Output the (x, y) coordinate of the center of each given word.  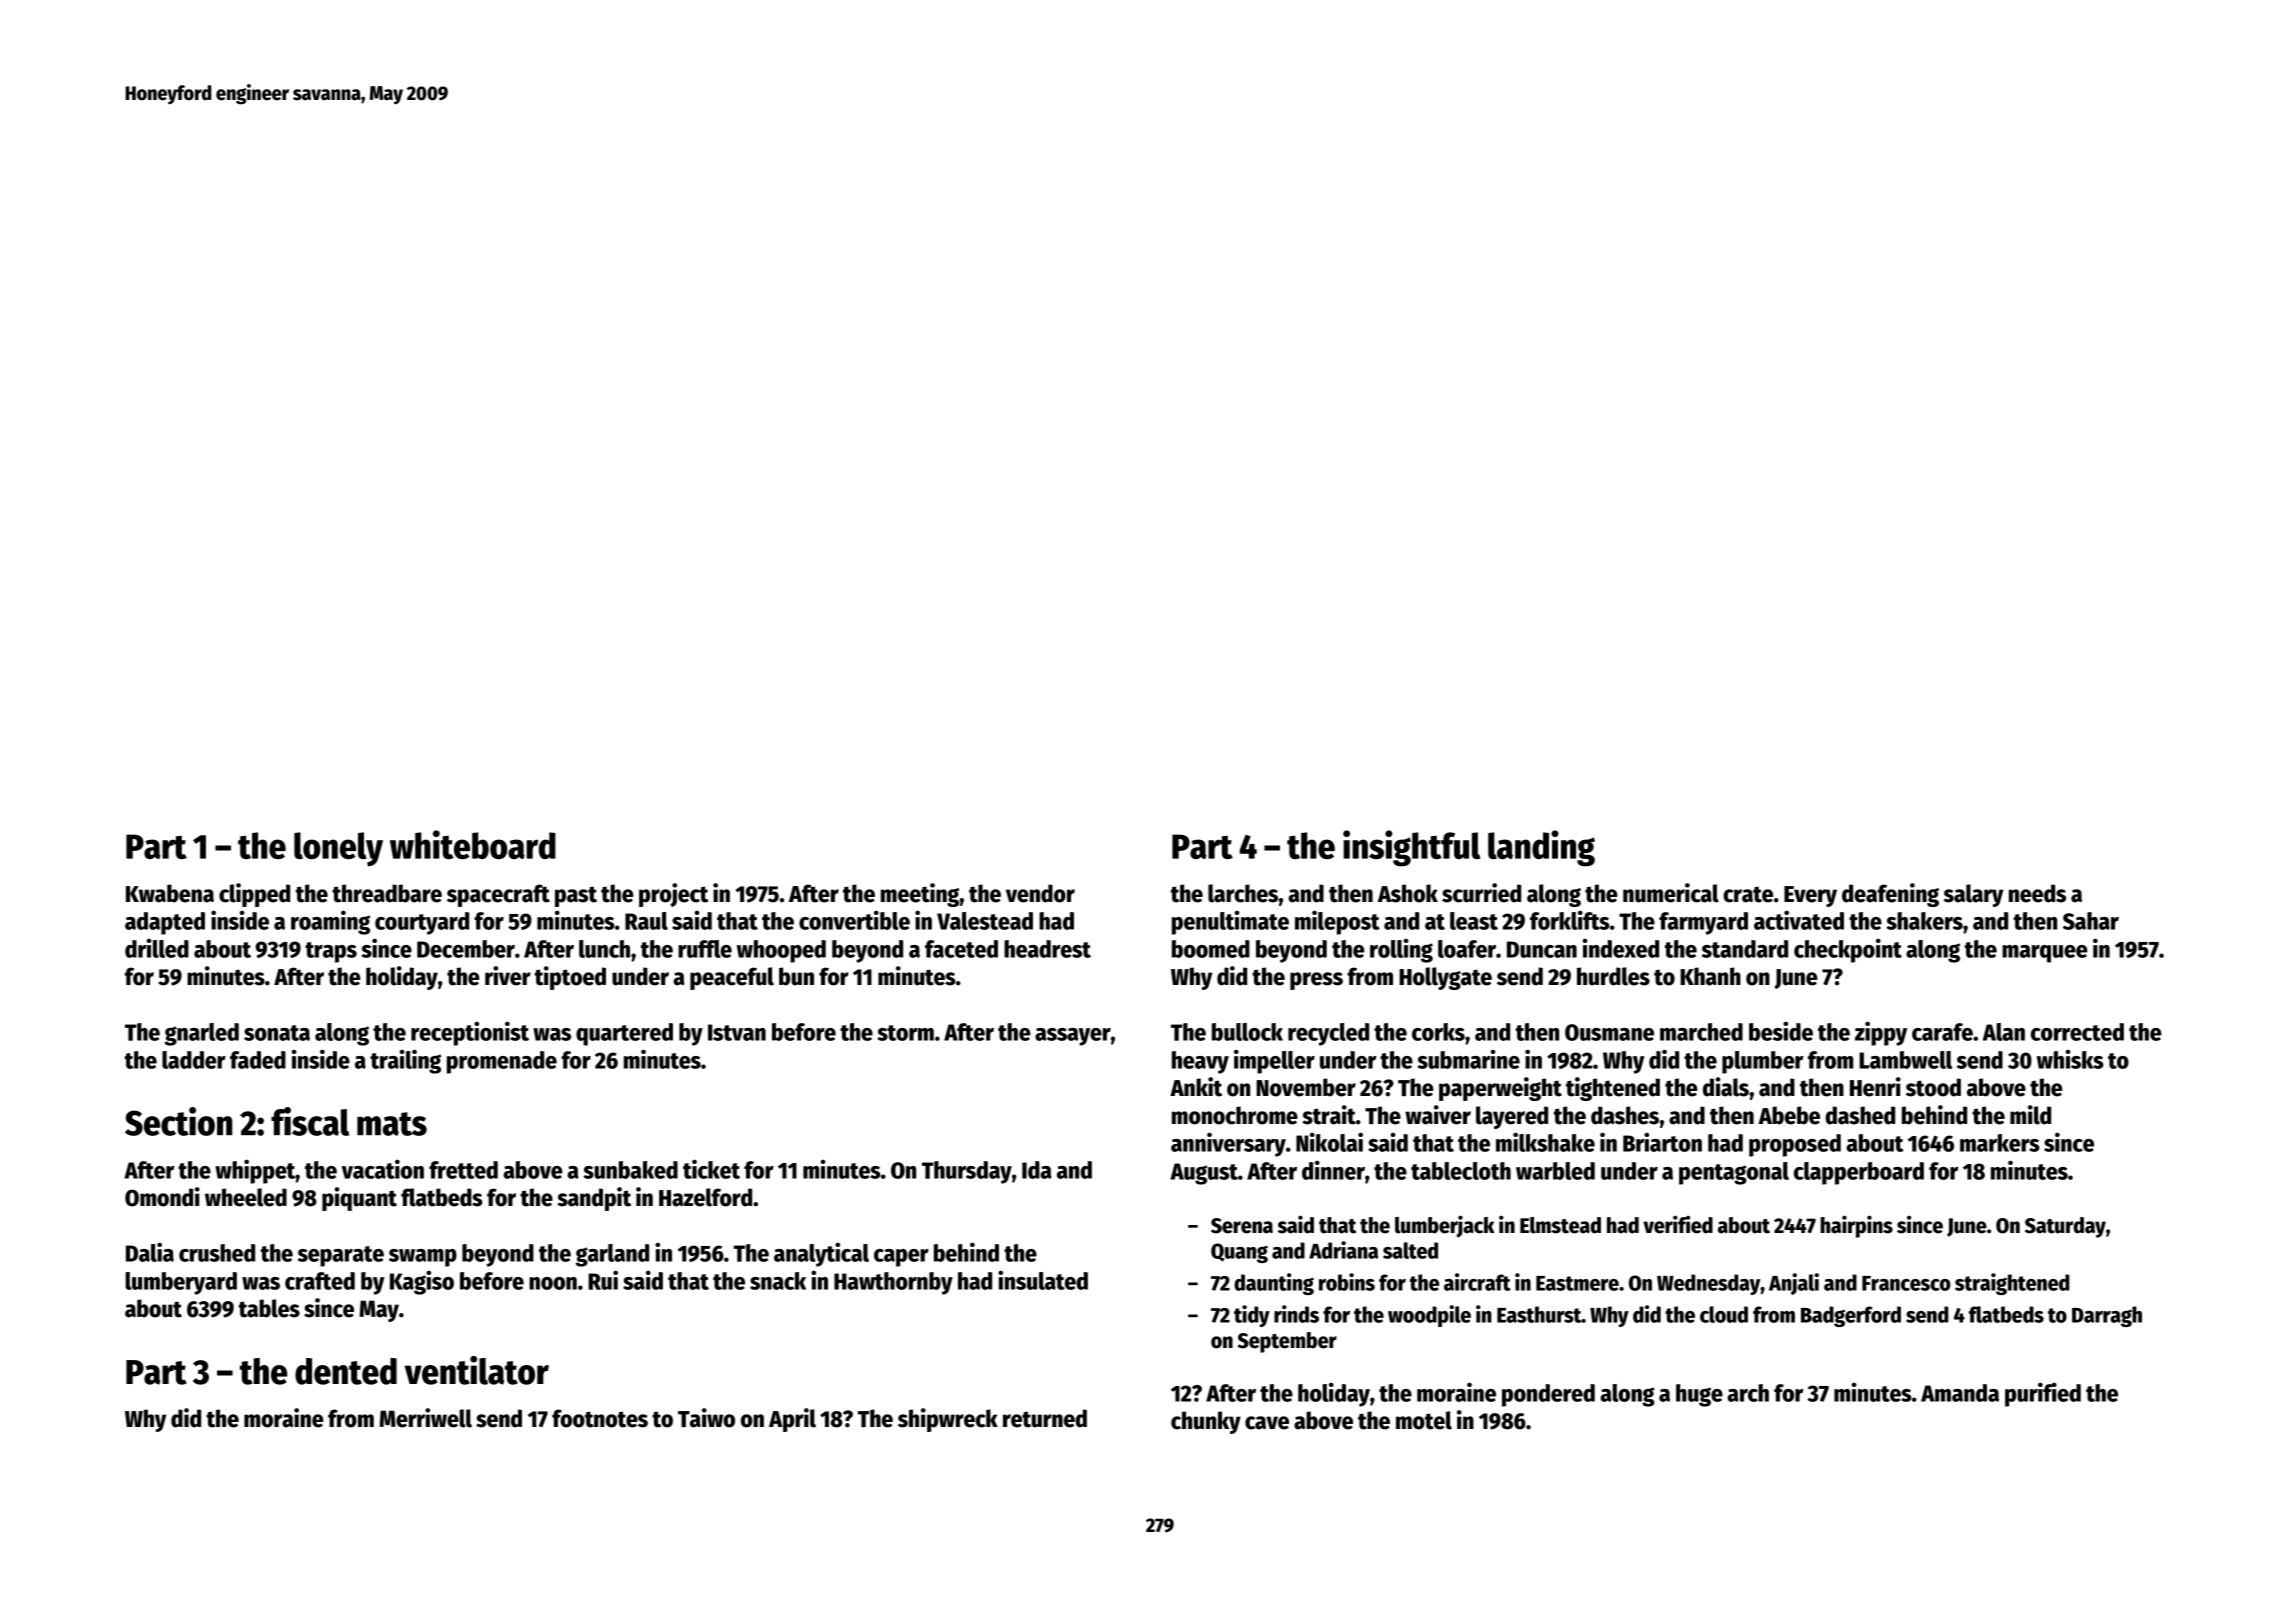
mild (2030, 1115)
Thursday (967, 1172)
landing (1541, 848)
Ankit (1196, 1087)
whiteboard (473, 844)
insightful (1411, 848)
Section (178, 1121)
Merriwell (425, 1418)
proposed (1795, 1145)
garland (612, 1255)
